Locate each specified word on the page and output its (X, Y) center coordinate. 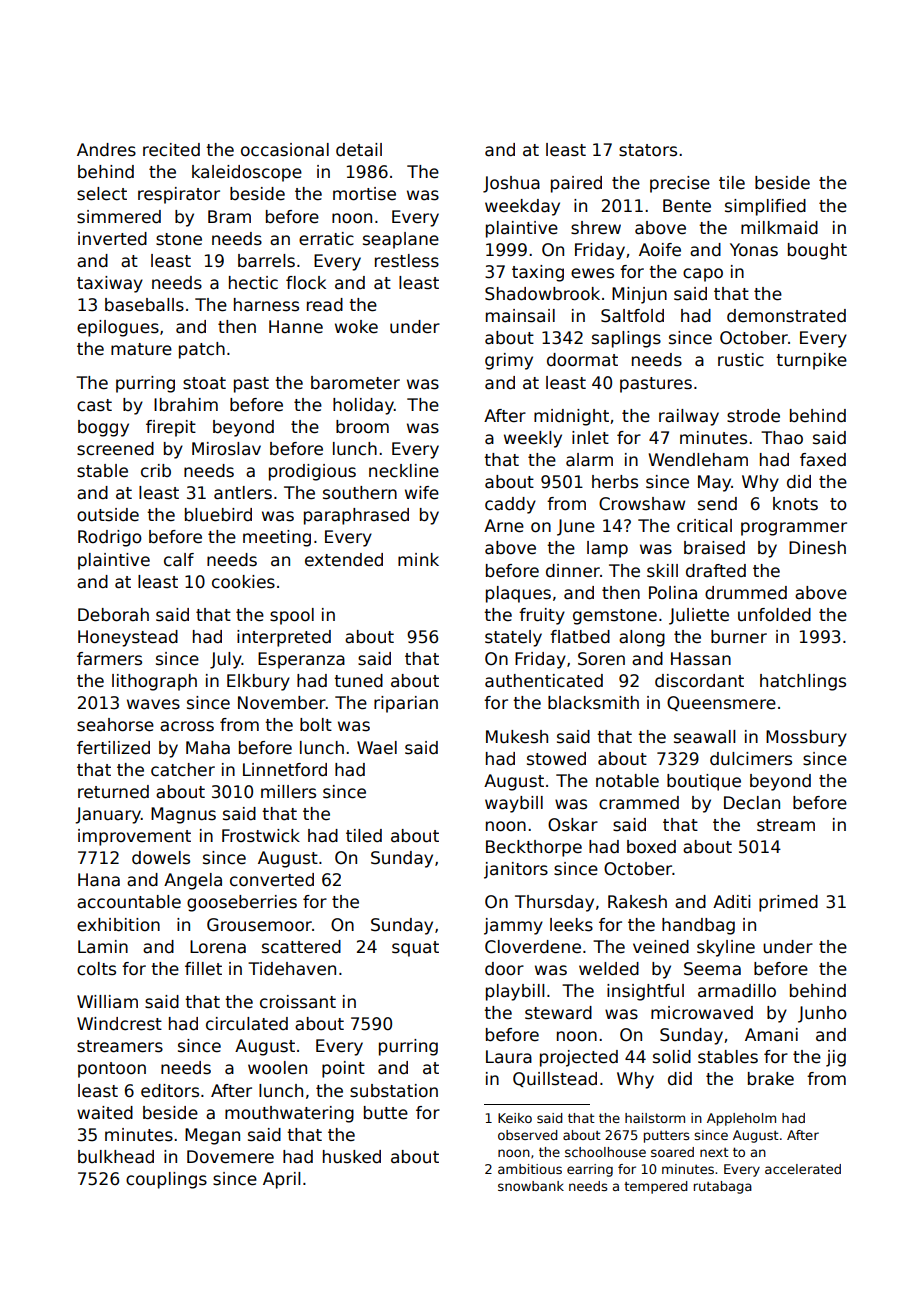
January (108, 815)
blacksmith (593, 703)
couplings (166, 1180)
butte (386, 1113)
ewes (592, 273)
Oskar (573, 825)
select (102, 194)
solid (672, 1057)
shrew (596, 228)
